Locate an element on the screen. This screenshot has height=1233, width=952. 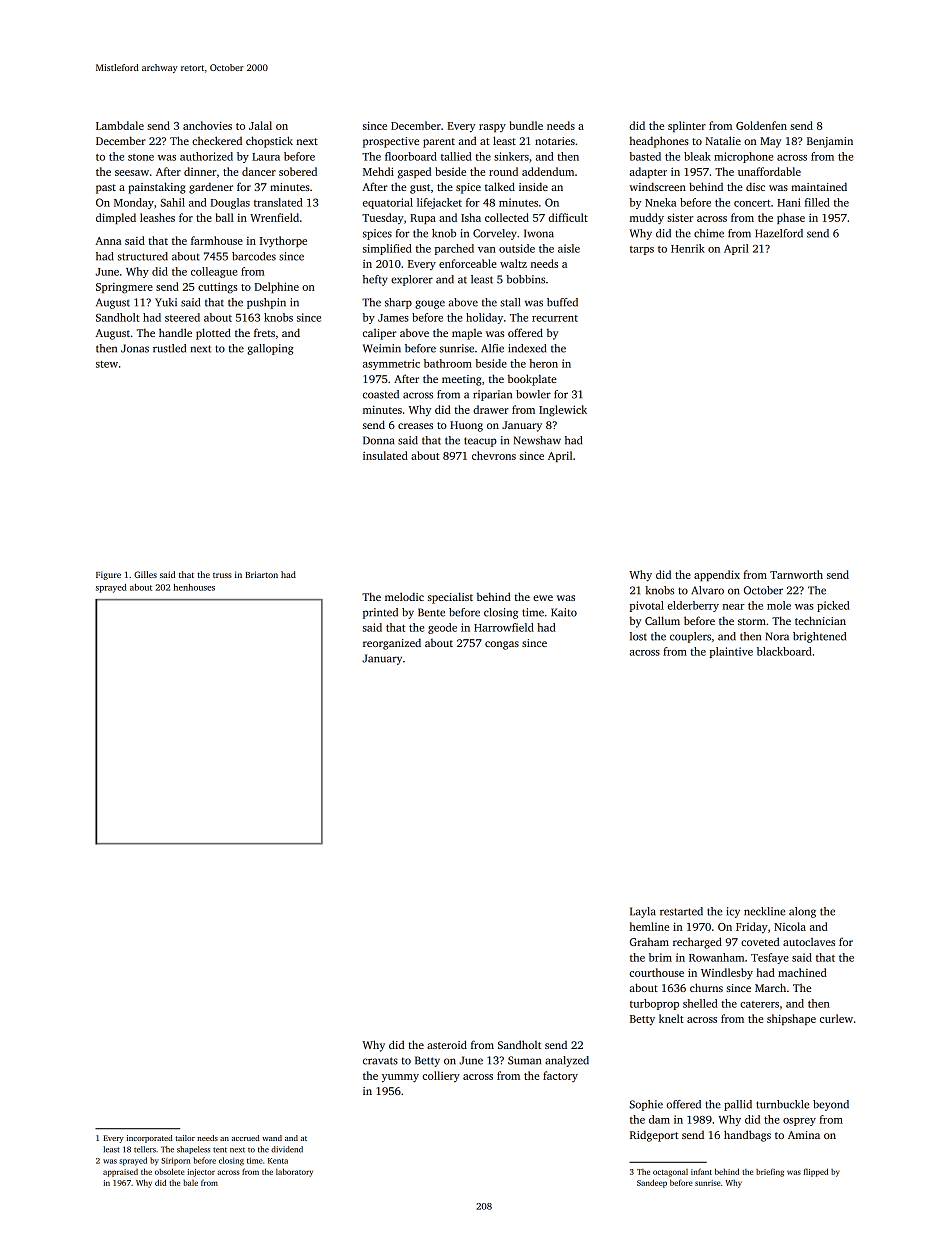
coasted is located at coordinates (381, 394).
